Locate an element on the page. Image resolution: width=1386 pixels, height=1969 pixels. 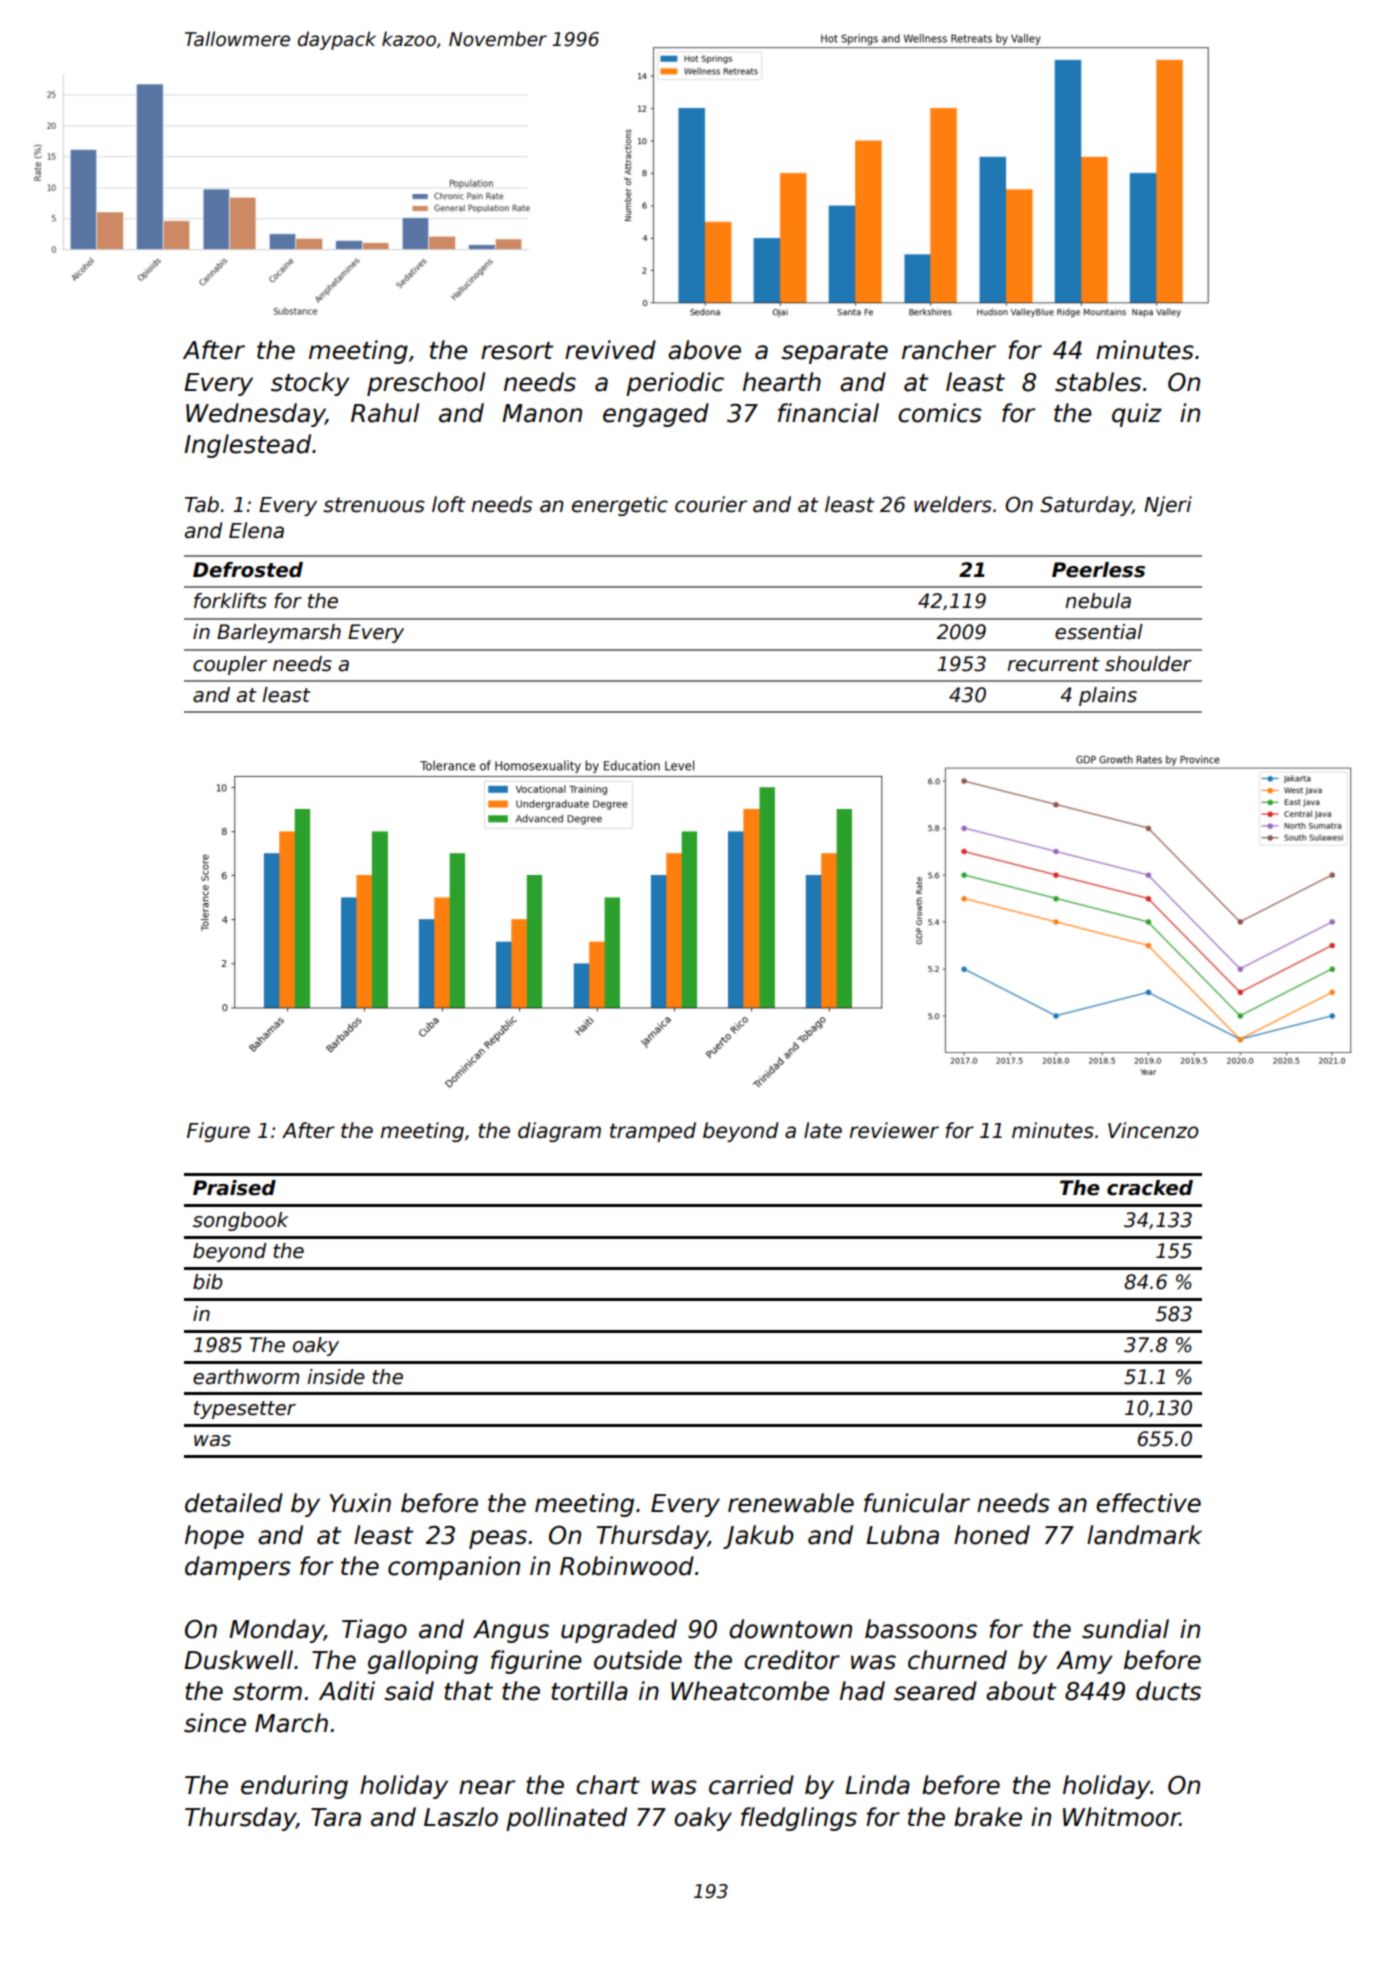
renewable is located at coordinates (791, 1503).
